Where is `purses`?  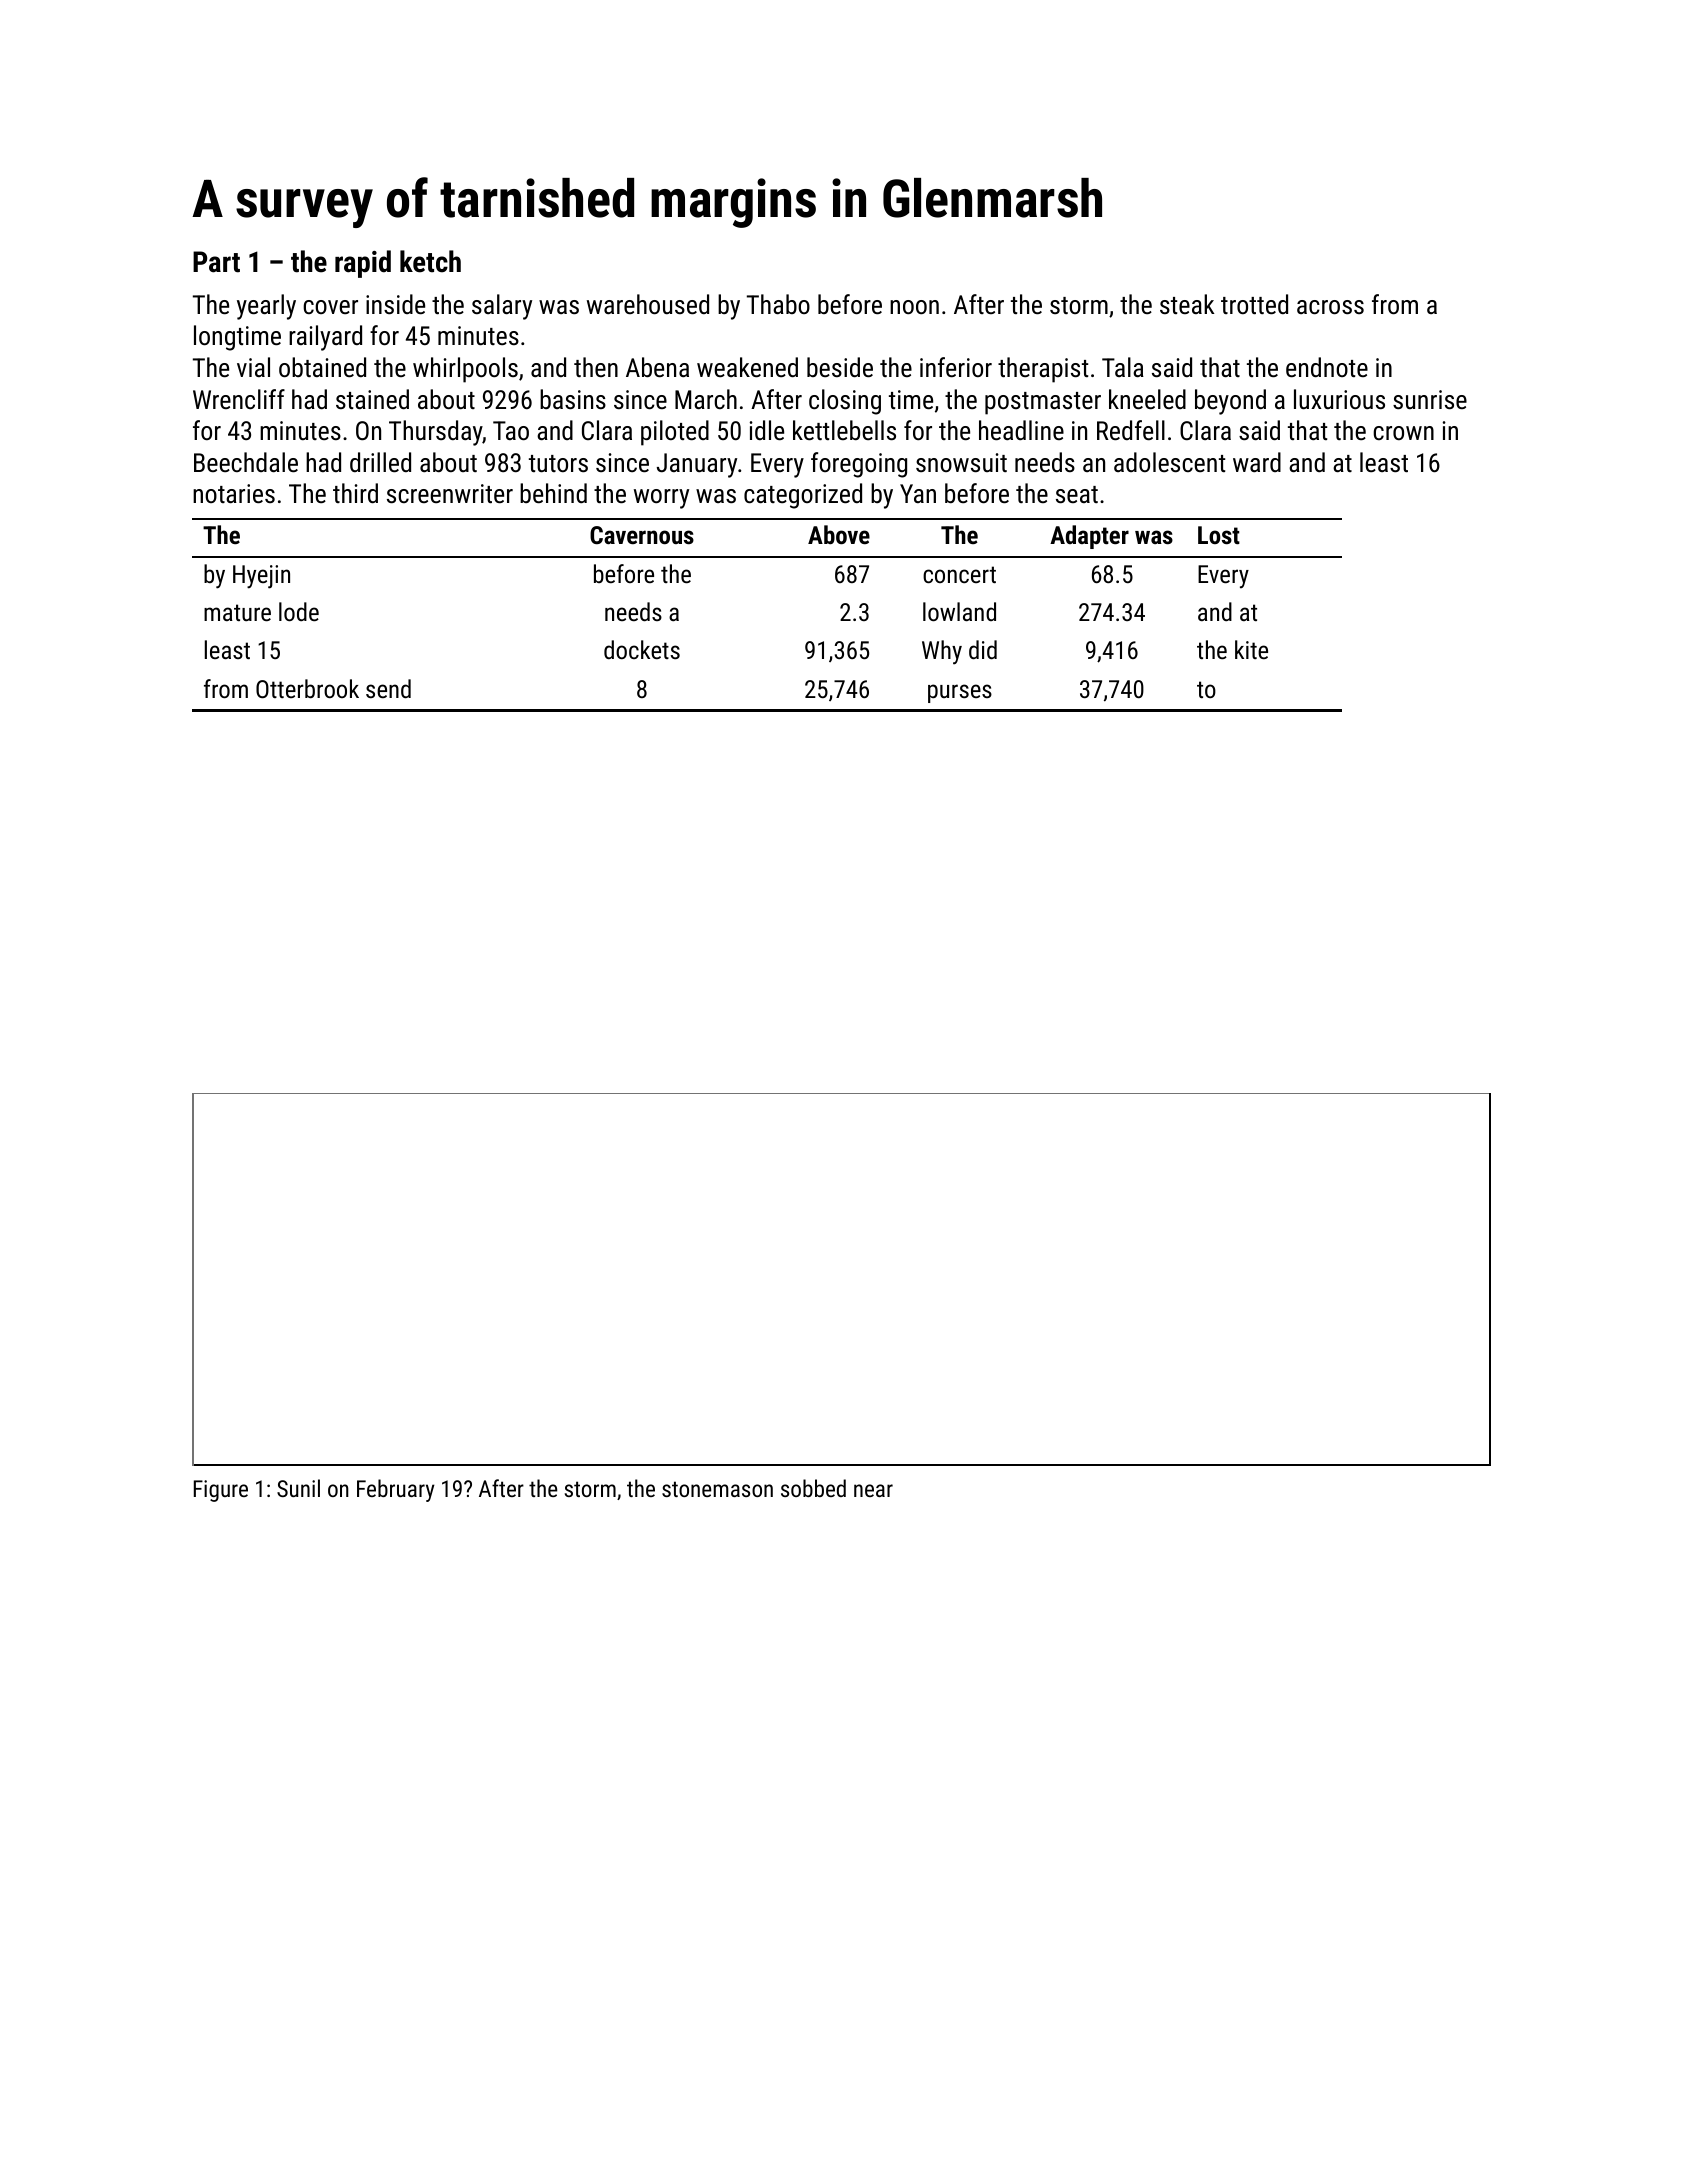
purses is located at coordinates (960, 693).
